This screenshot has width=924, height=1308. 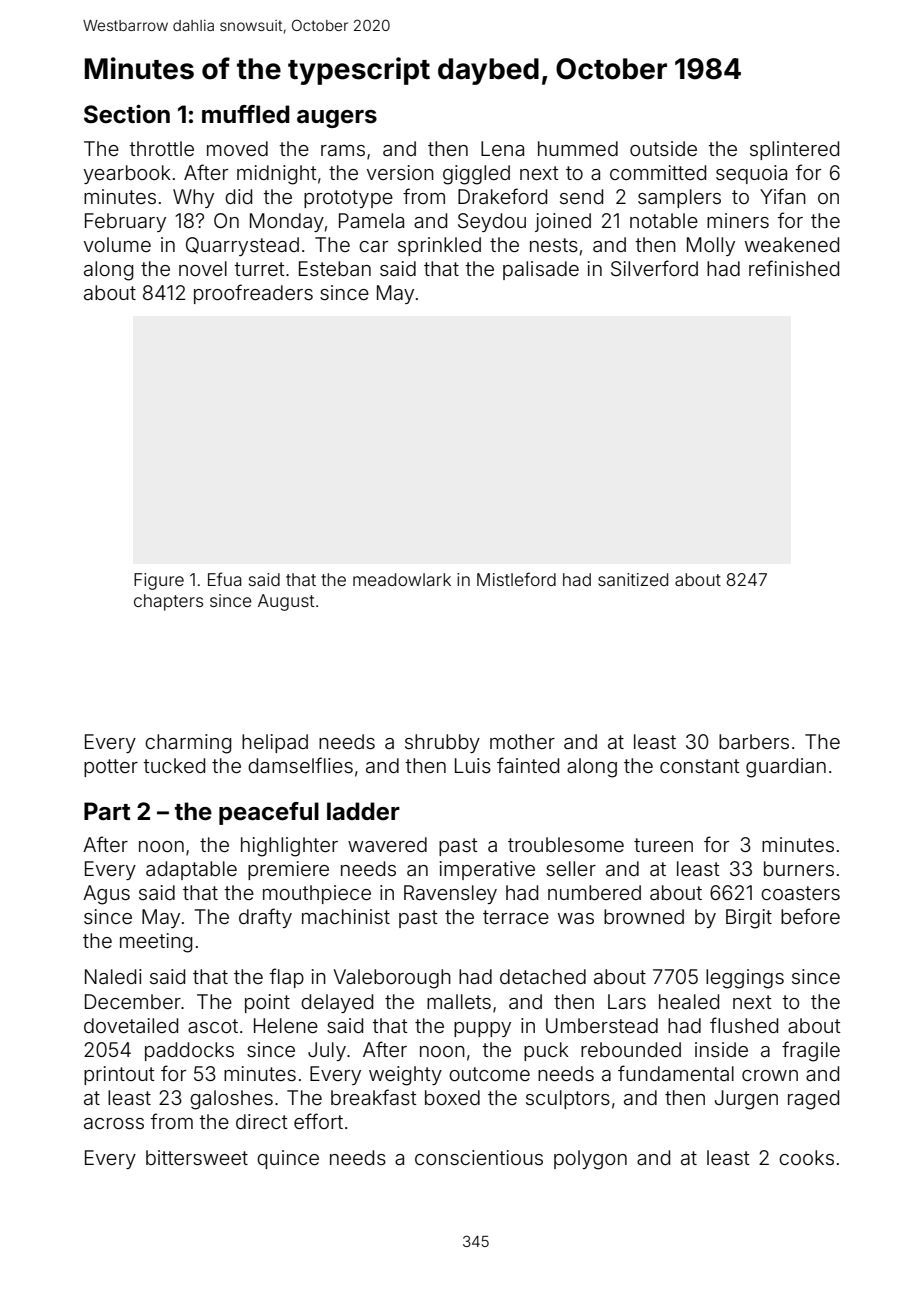 I want to click on refinished, so click(x=794, y=268).
